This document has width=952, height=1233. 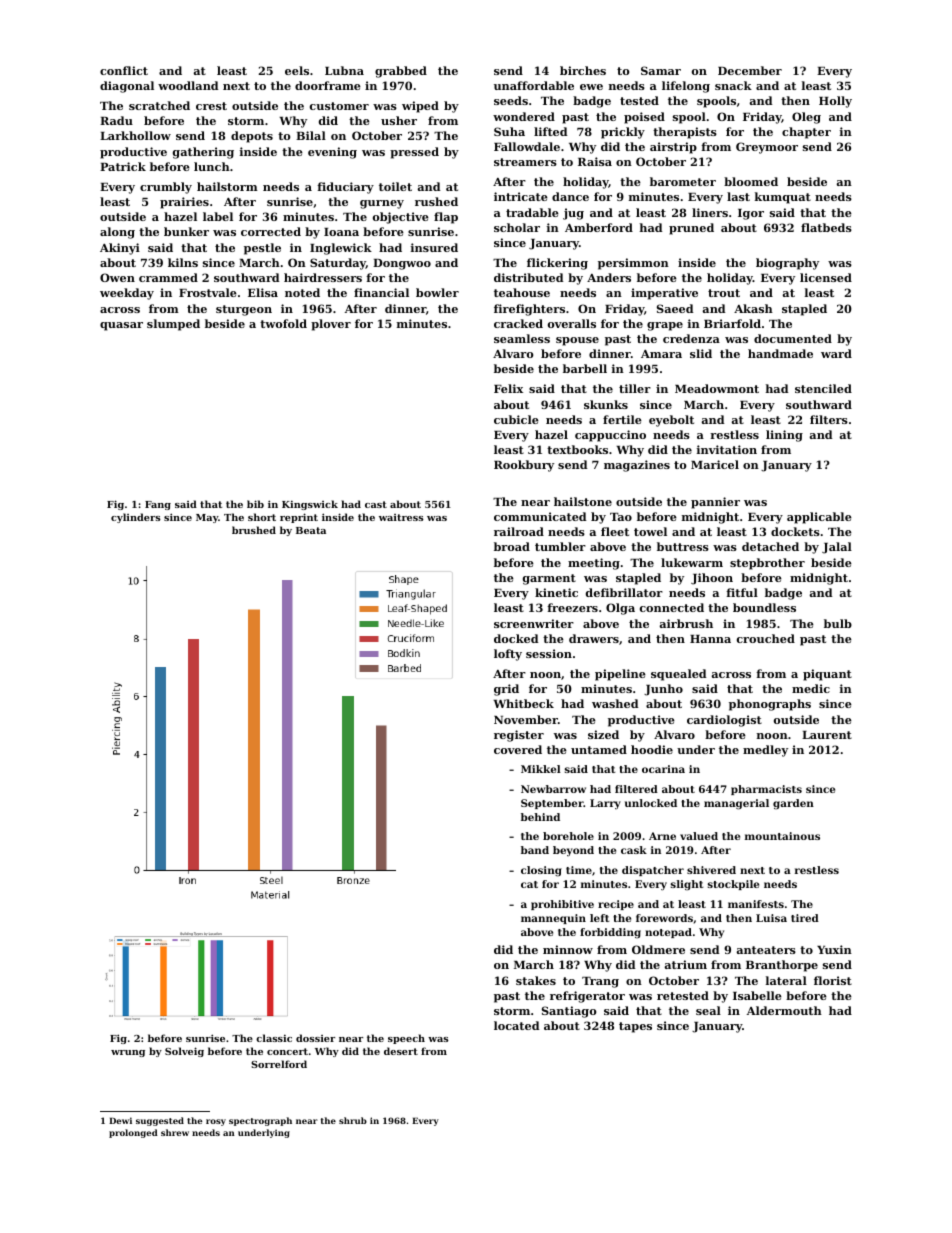 What do you see at coordinates (175, 1132) in the document?
I see `shrew` at bounding box center [175, 1132].
